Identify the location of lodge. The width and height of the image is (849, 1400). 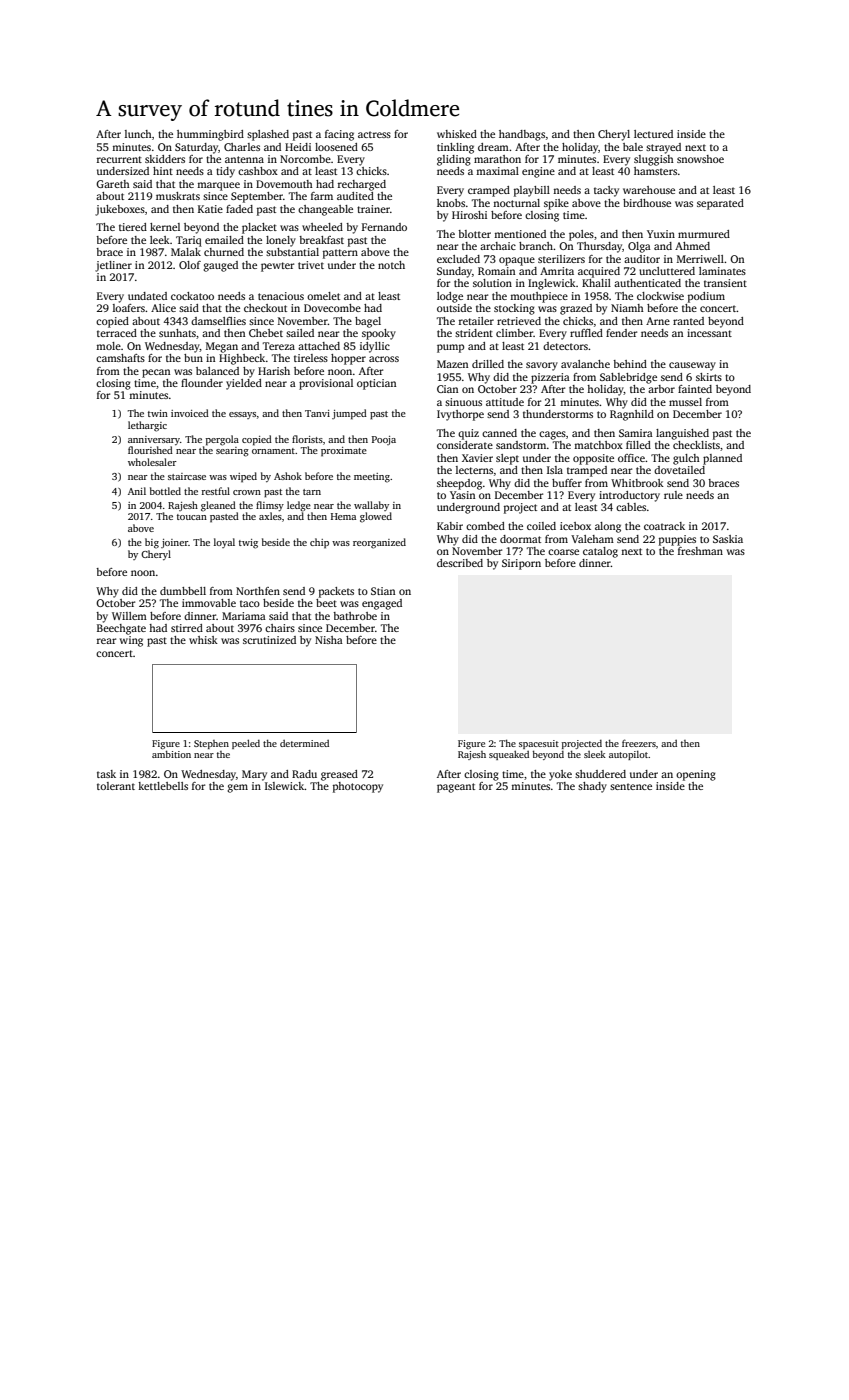
(450, 297).
